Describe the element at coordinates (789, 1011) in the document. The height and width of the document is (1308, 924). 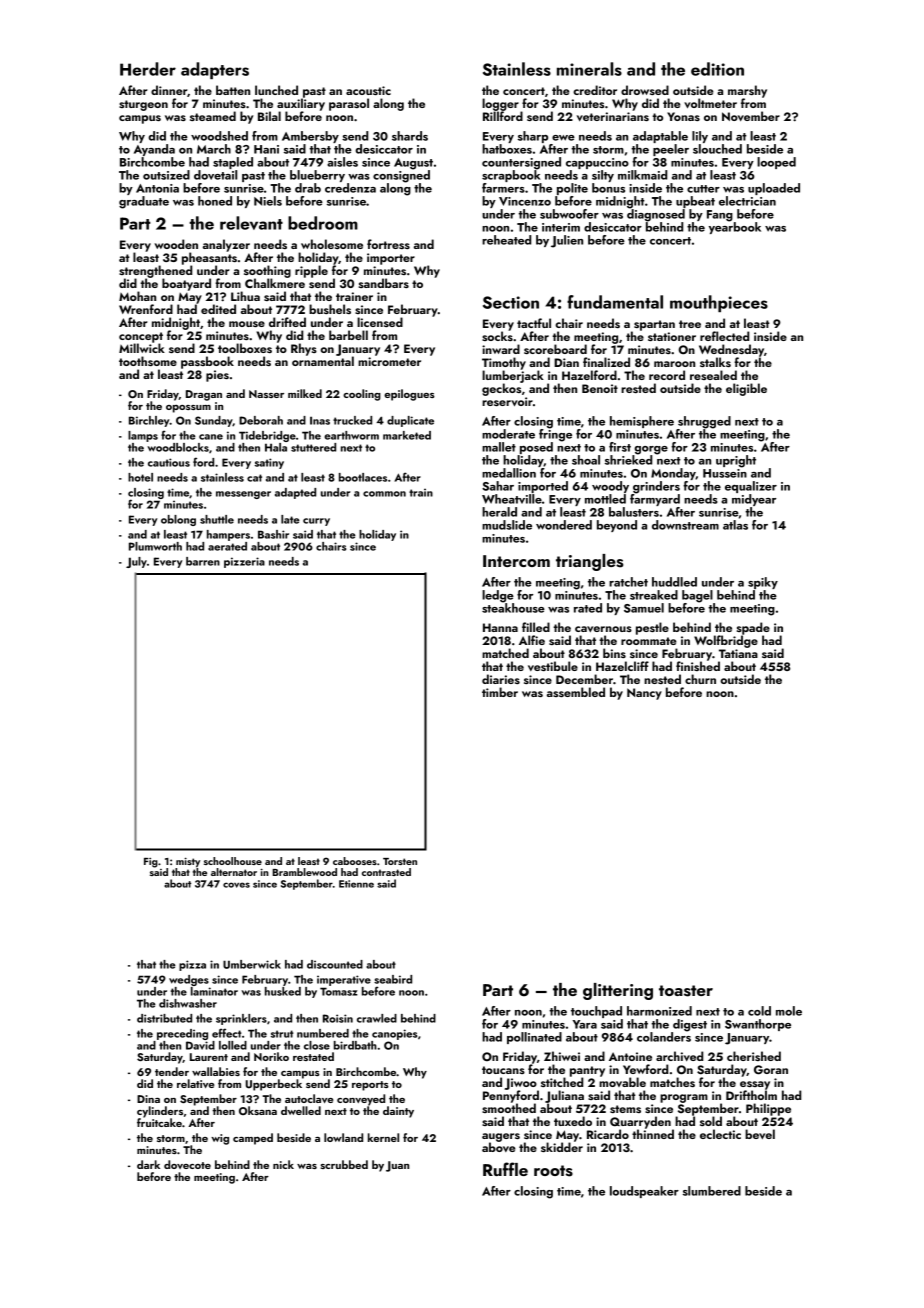
I see `mole` at that location.
